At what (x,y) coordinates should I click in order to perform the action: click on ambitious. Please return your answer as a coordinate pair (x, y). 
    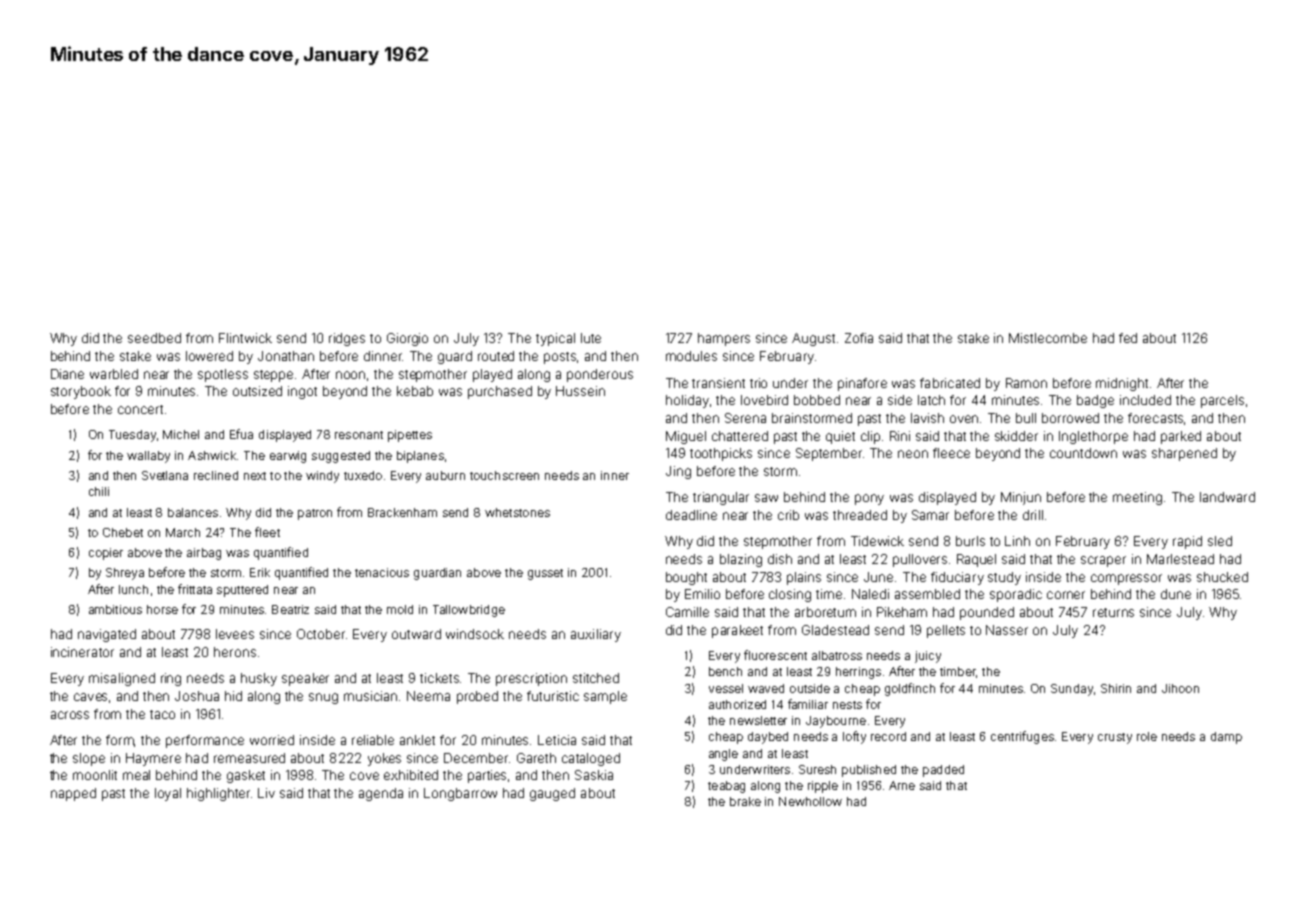
    Looking at the image, I should click on (115, 609).
